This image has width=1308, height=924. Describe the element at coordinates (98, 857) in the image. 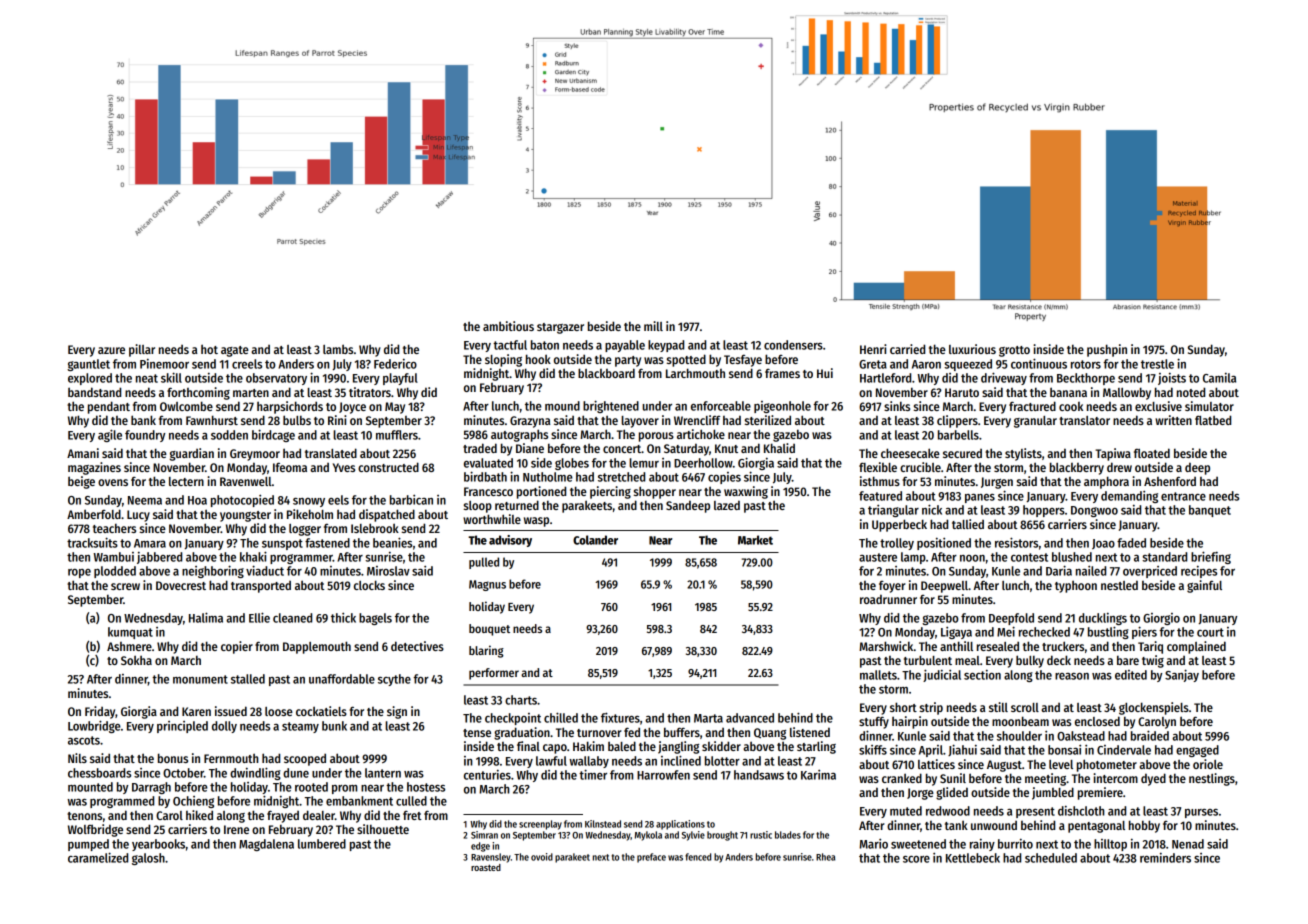

I see `caramelized` at that location.
